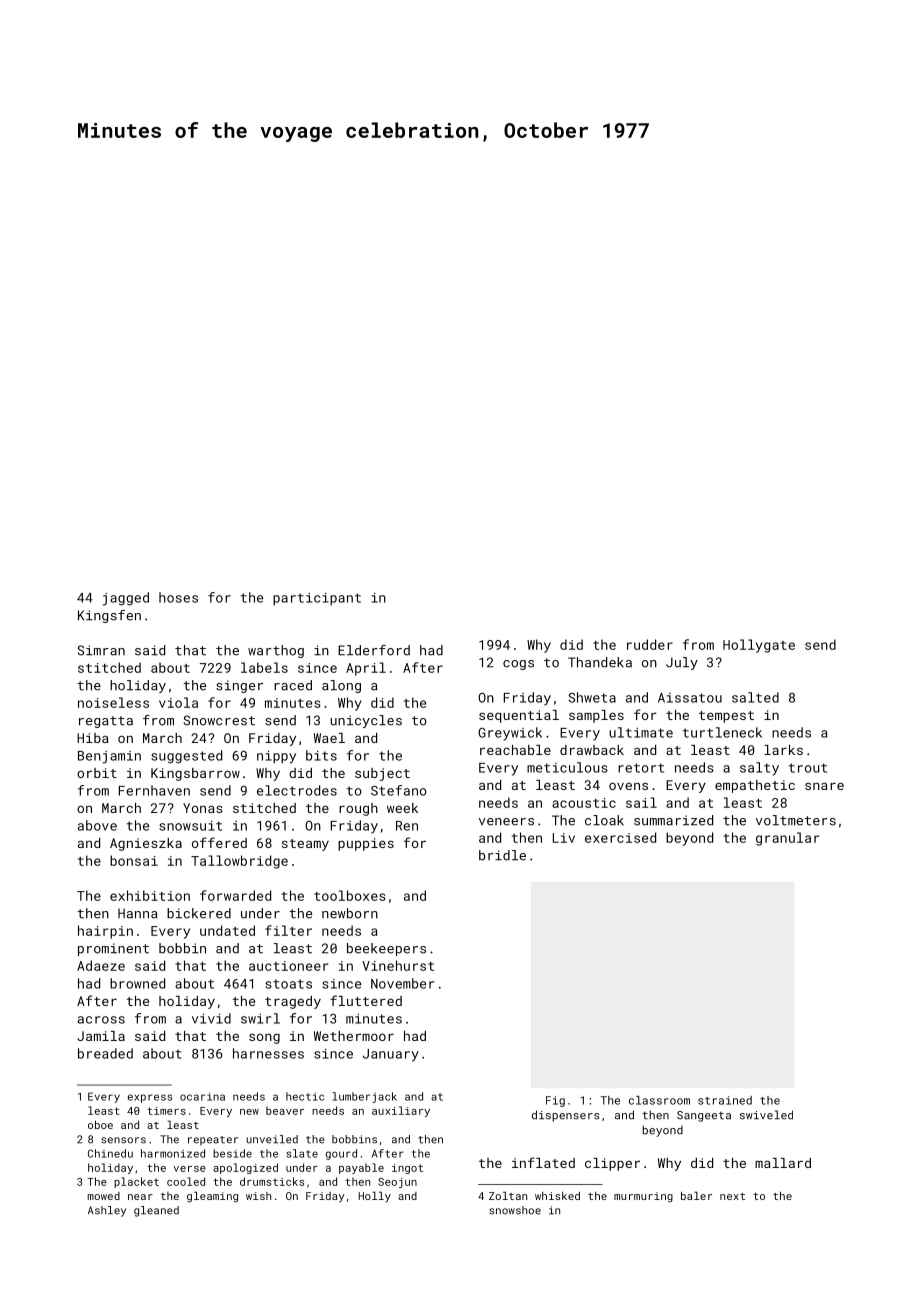  Describe the element at coordinates (212, 1197) in the document. I see `gleaming` at that location.
